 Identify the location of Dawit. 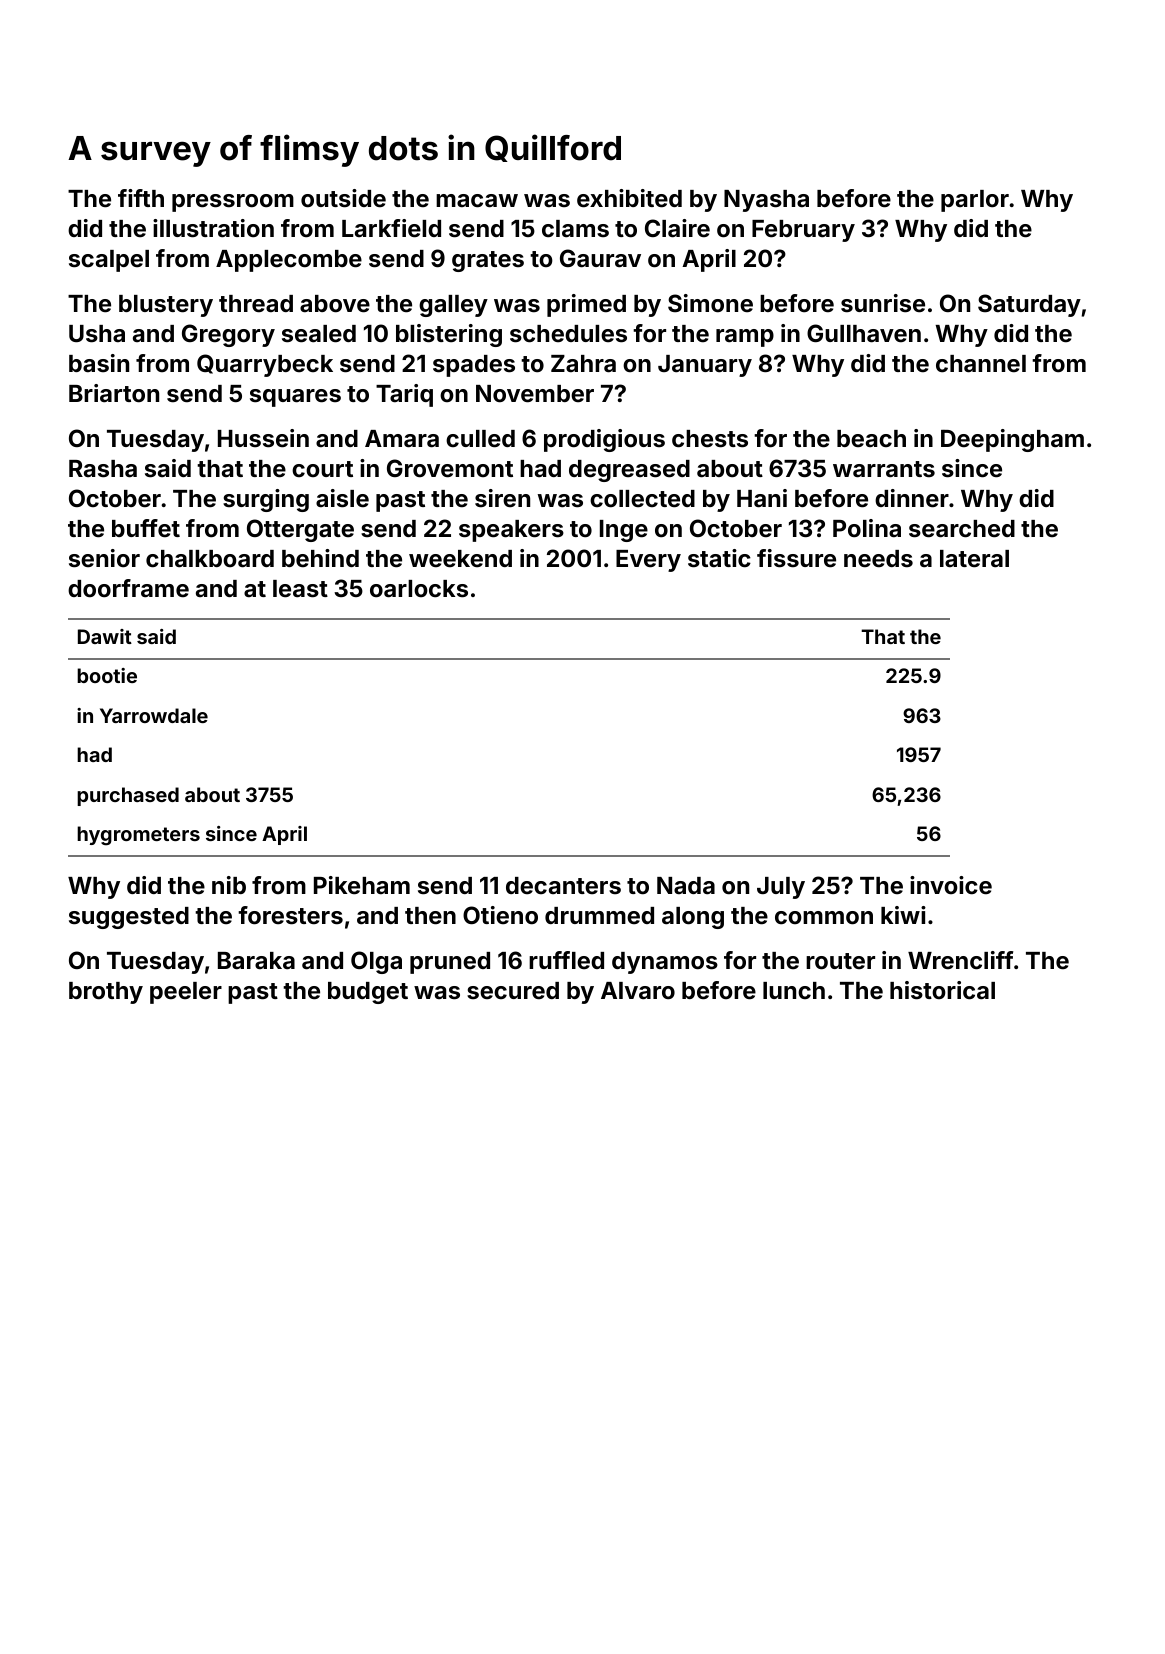
(105, 636).
